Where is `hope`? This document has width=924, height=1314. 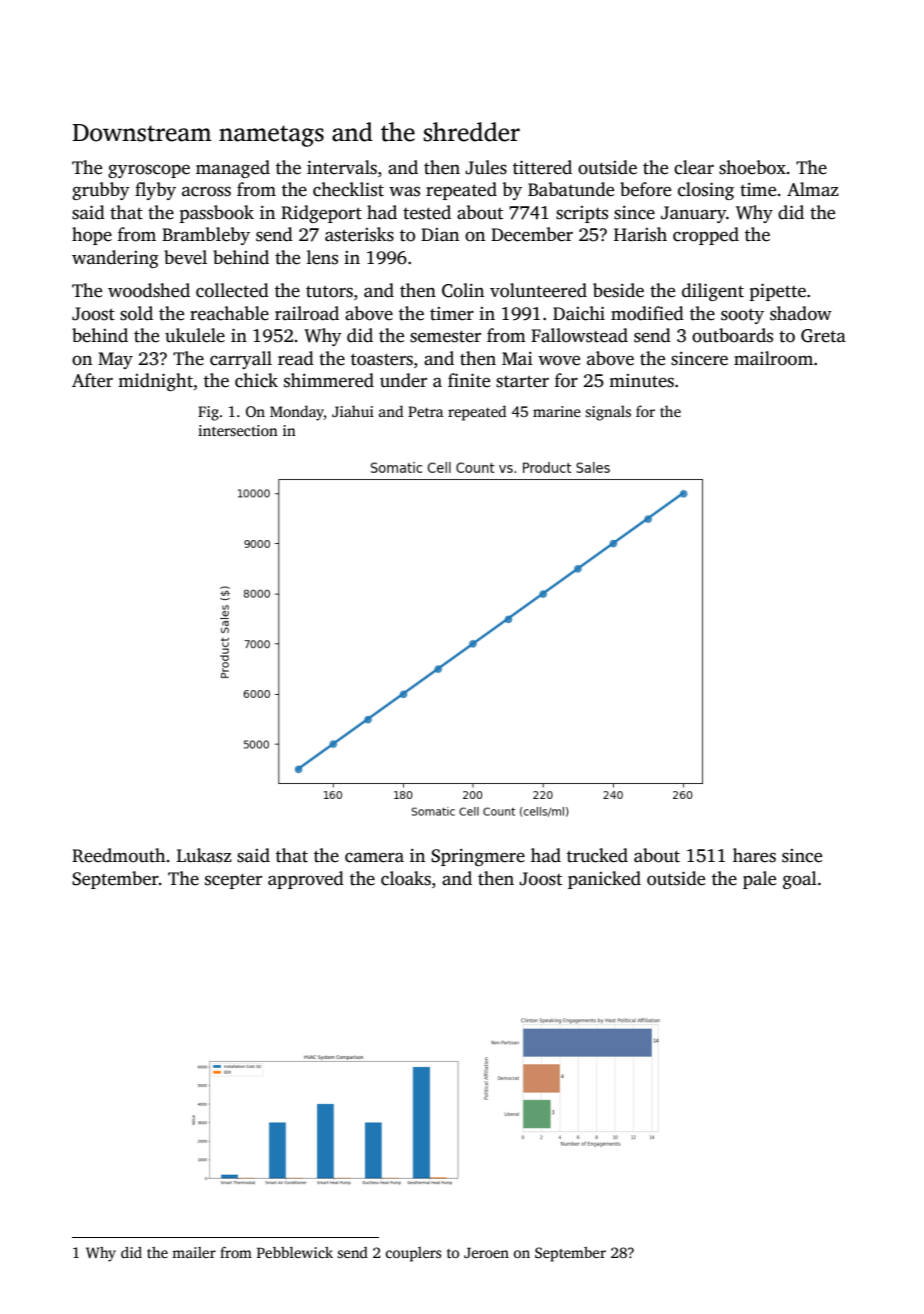
hope is located at coordinates (92, 236).
